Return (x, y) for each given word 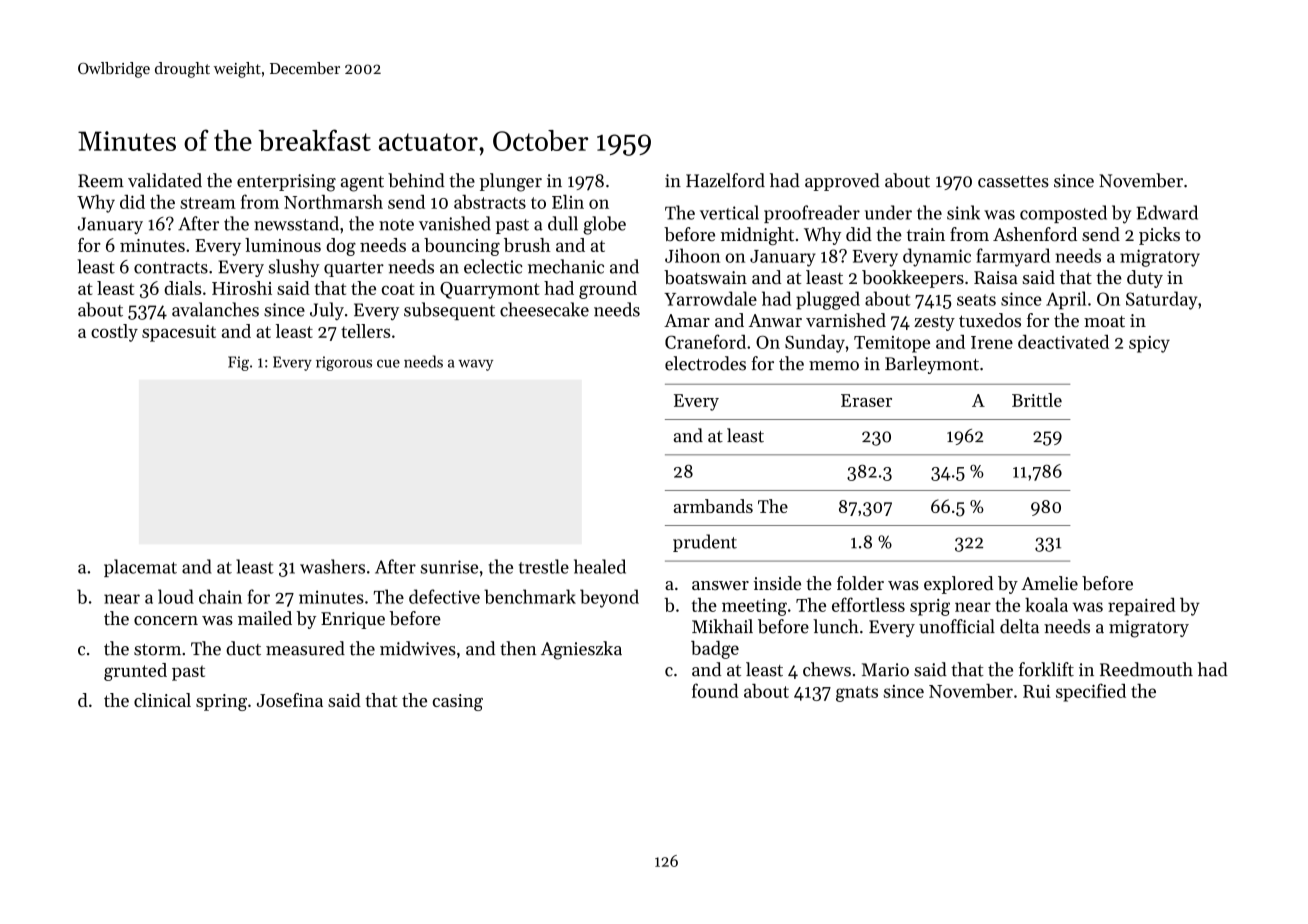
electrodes (705, 363)
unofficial (957, 626)
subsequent (449, 311)
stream (208, 203)
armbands (713, 506)
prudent (705, 543)
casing (458, 702)
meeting (754, 607)
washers (332, 566)
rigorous (344, 363)
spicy (1149, 344)
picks (1159, 236)
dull (563, 223)
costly (114, 333)
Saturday (1161, 300)
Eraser (866, 400)
